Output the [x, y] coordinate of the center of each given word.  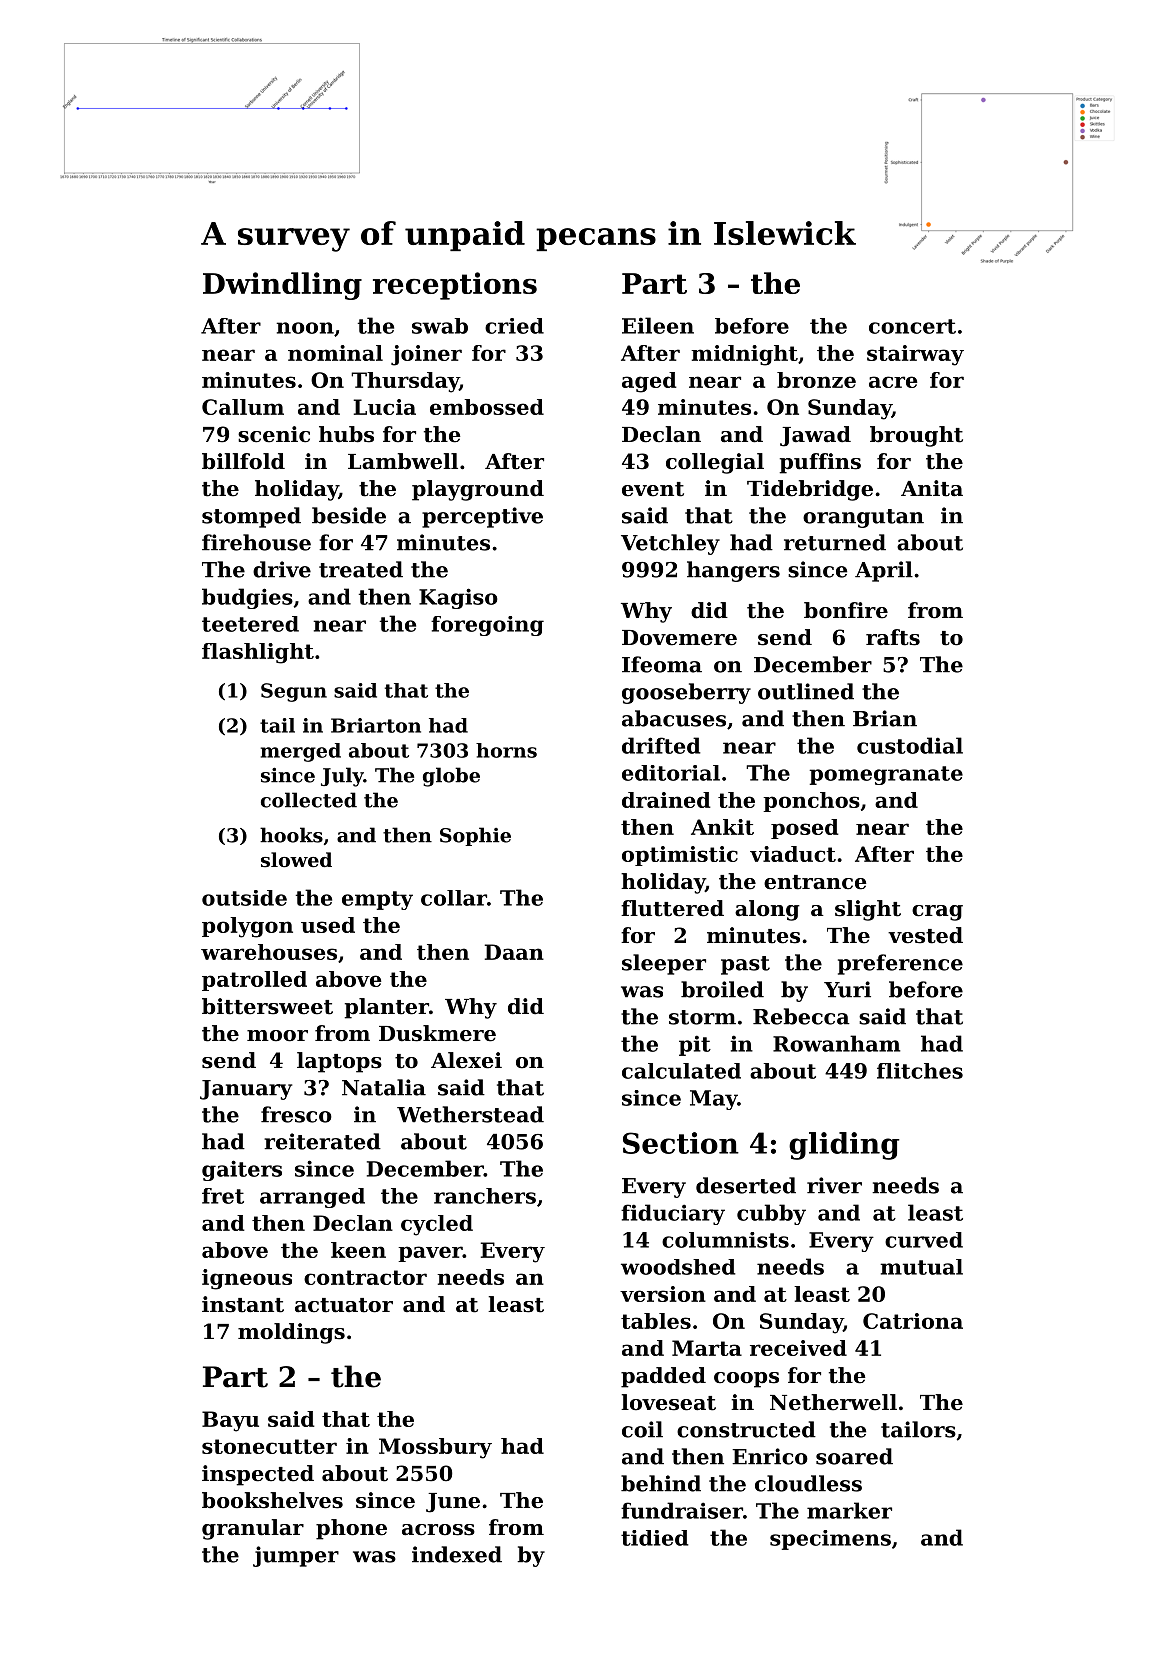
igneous [247, 1279]
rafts [893, 637]
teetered [250, 624]
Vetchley [670, 544]
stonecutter [269, 1446]
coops [746, 1380]
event [653, 489]
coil [642, 1429]
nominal [335, 353]
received [798, 1348]
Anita [932, 488]
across [438, 1530]
